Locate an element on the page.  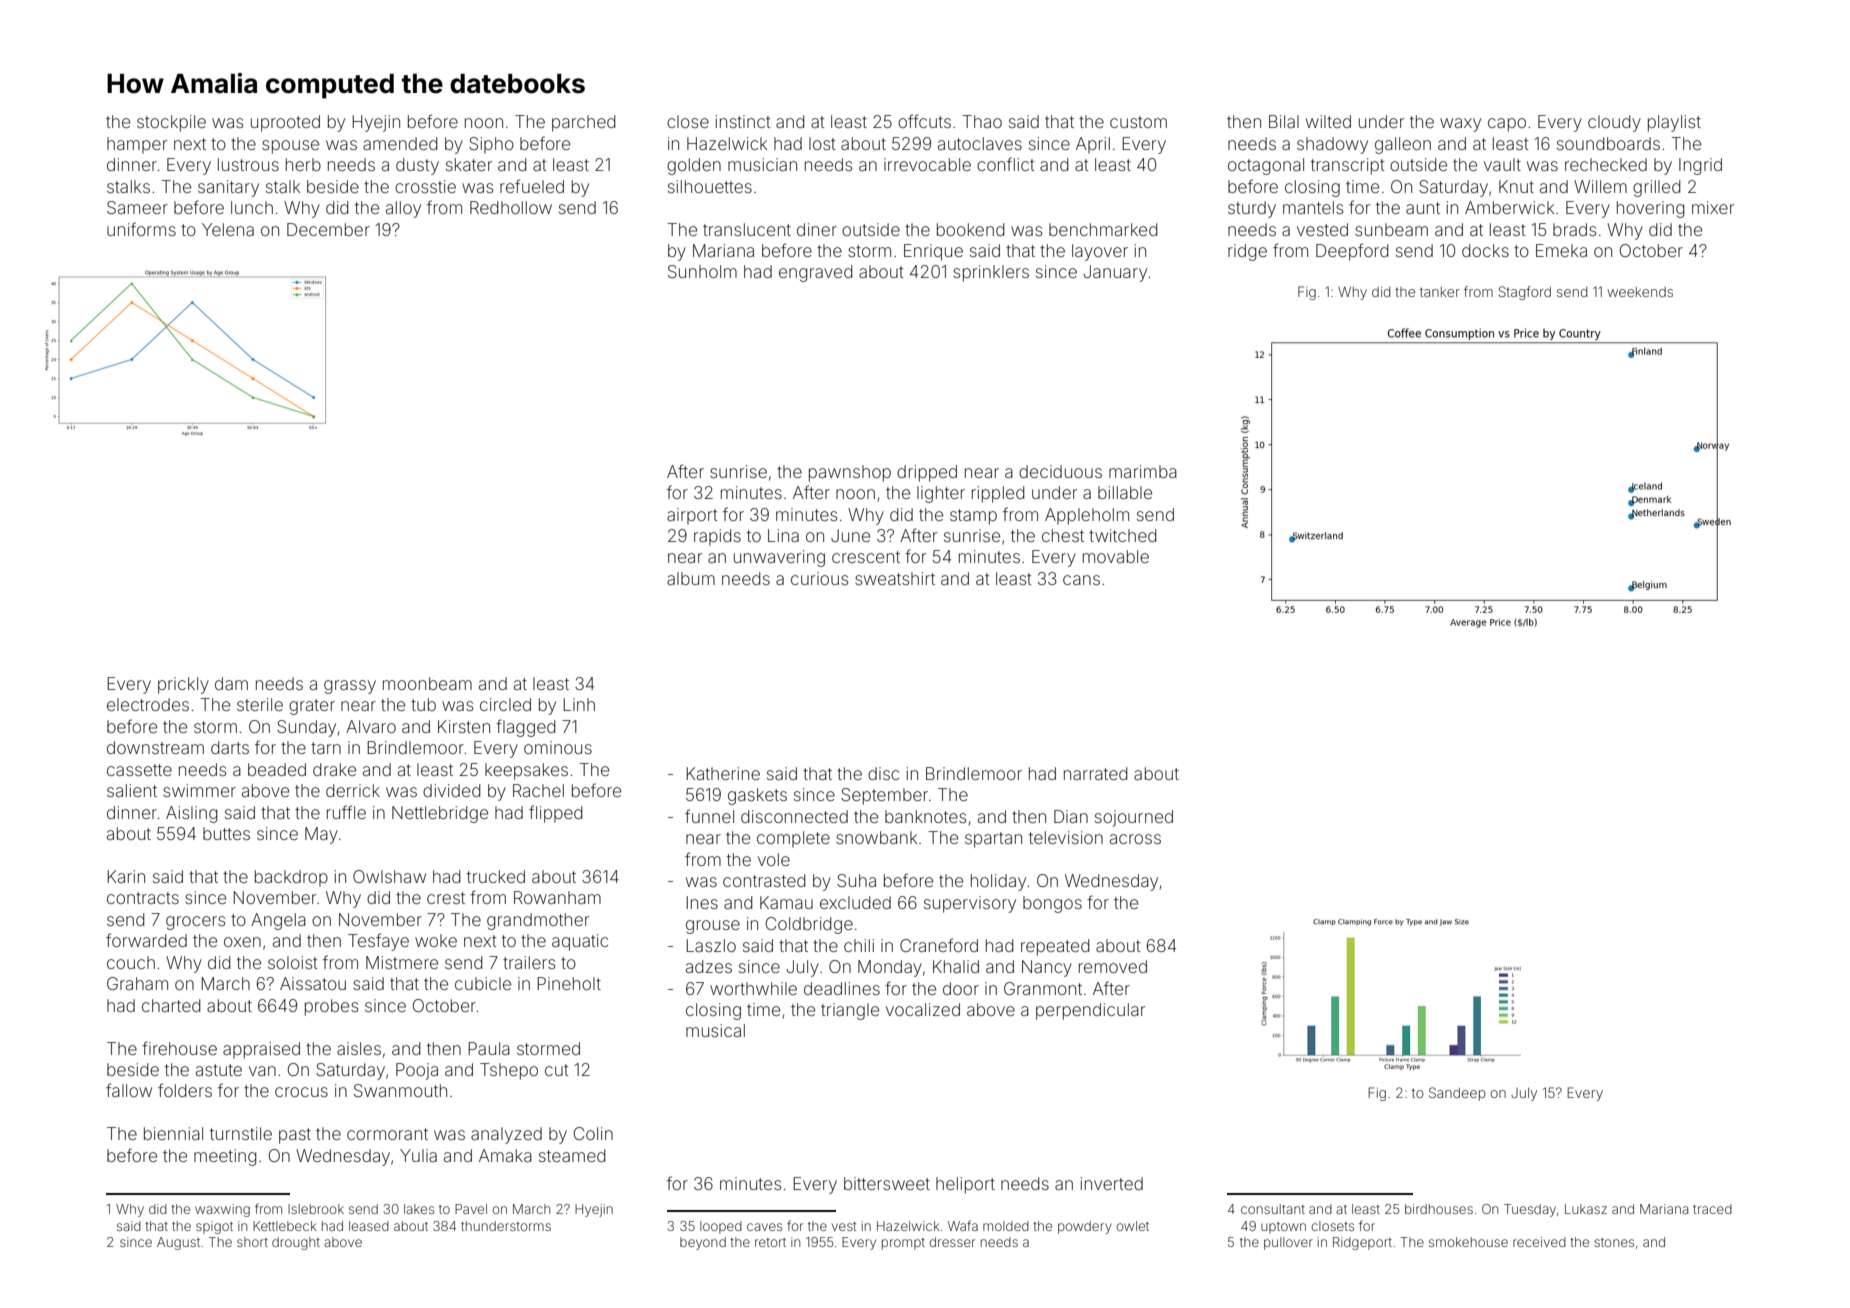
irrevocable is located at coordinates (927, 164).
